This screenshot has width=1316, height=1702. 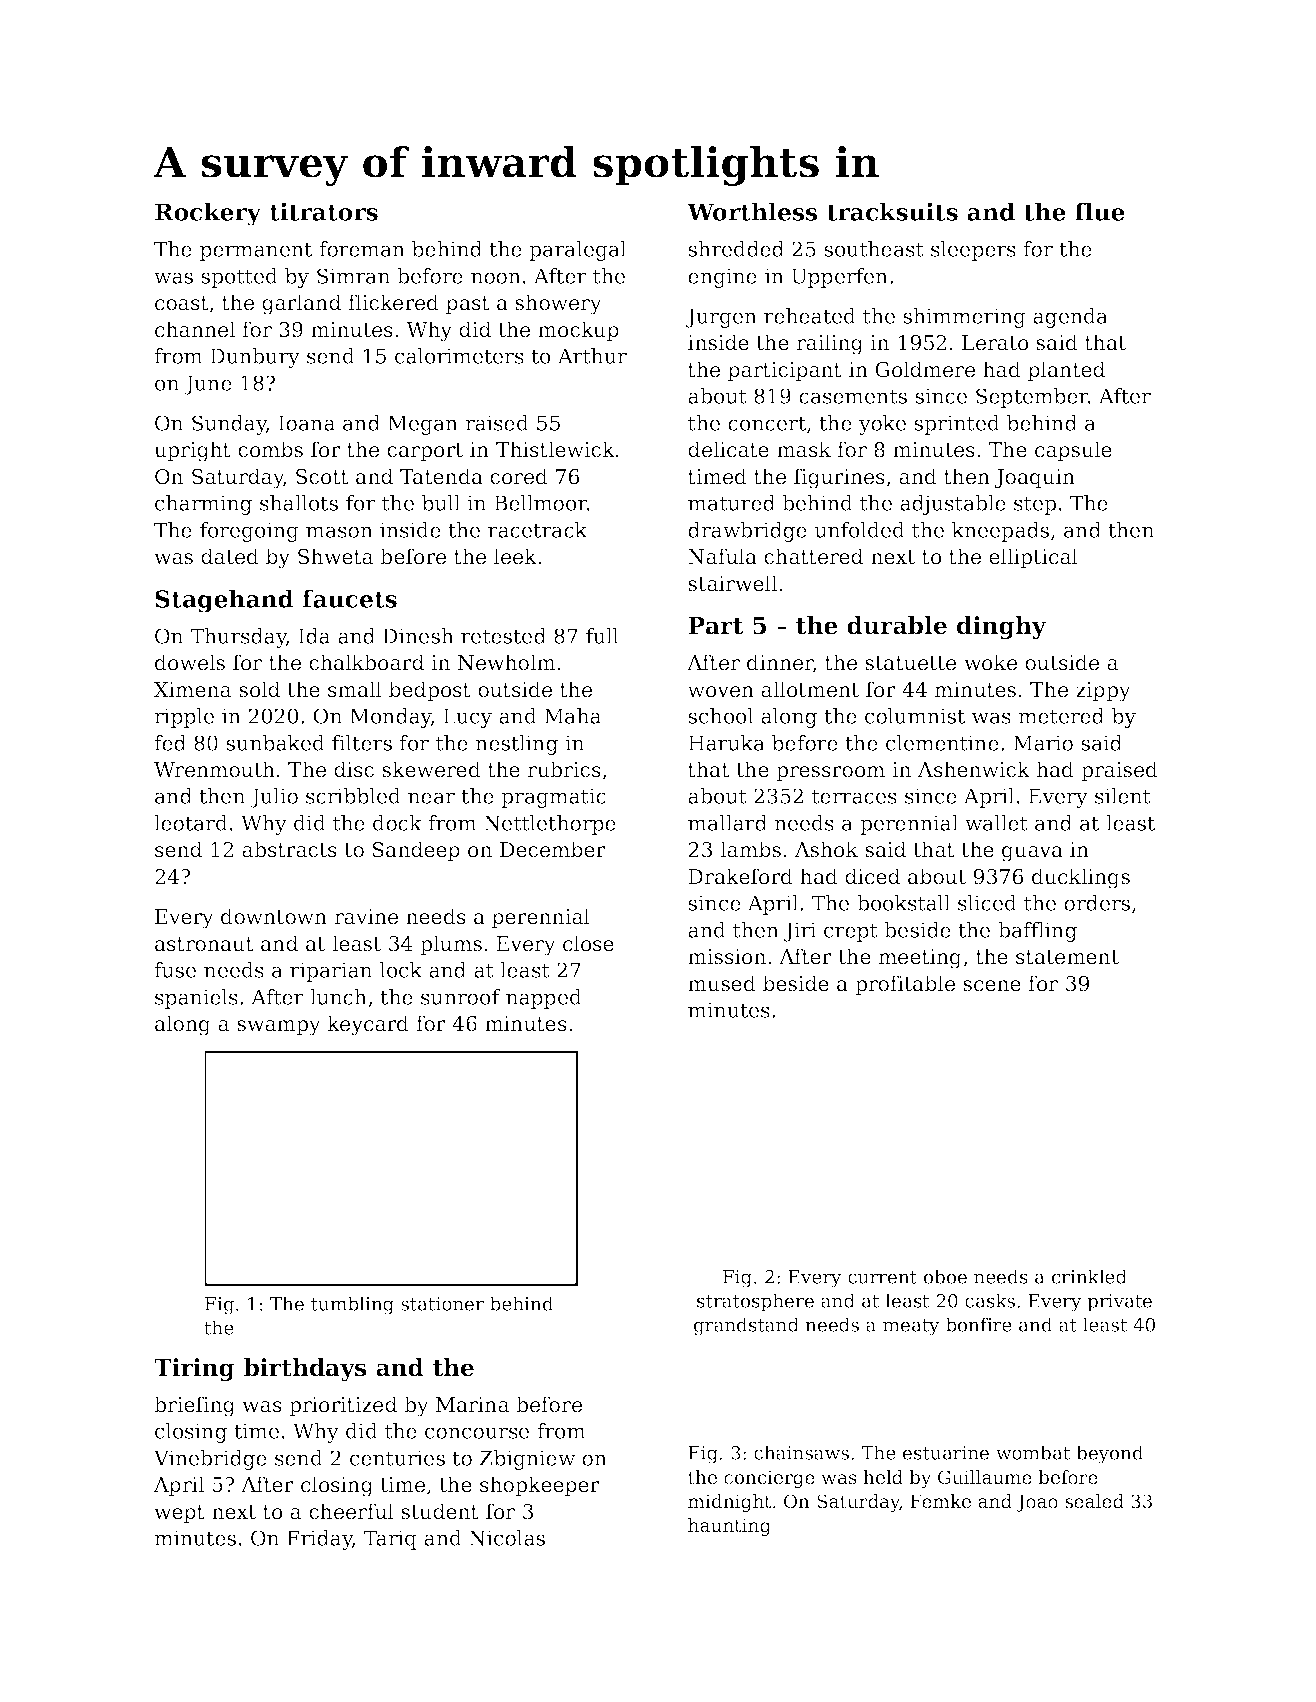 What do you see at coordinates (731, 503) in the screenshot?
I see `matured` at bounding box center [731, 503].
